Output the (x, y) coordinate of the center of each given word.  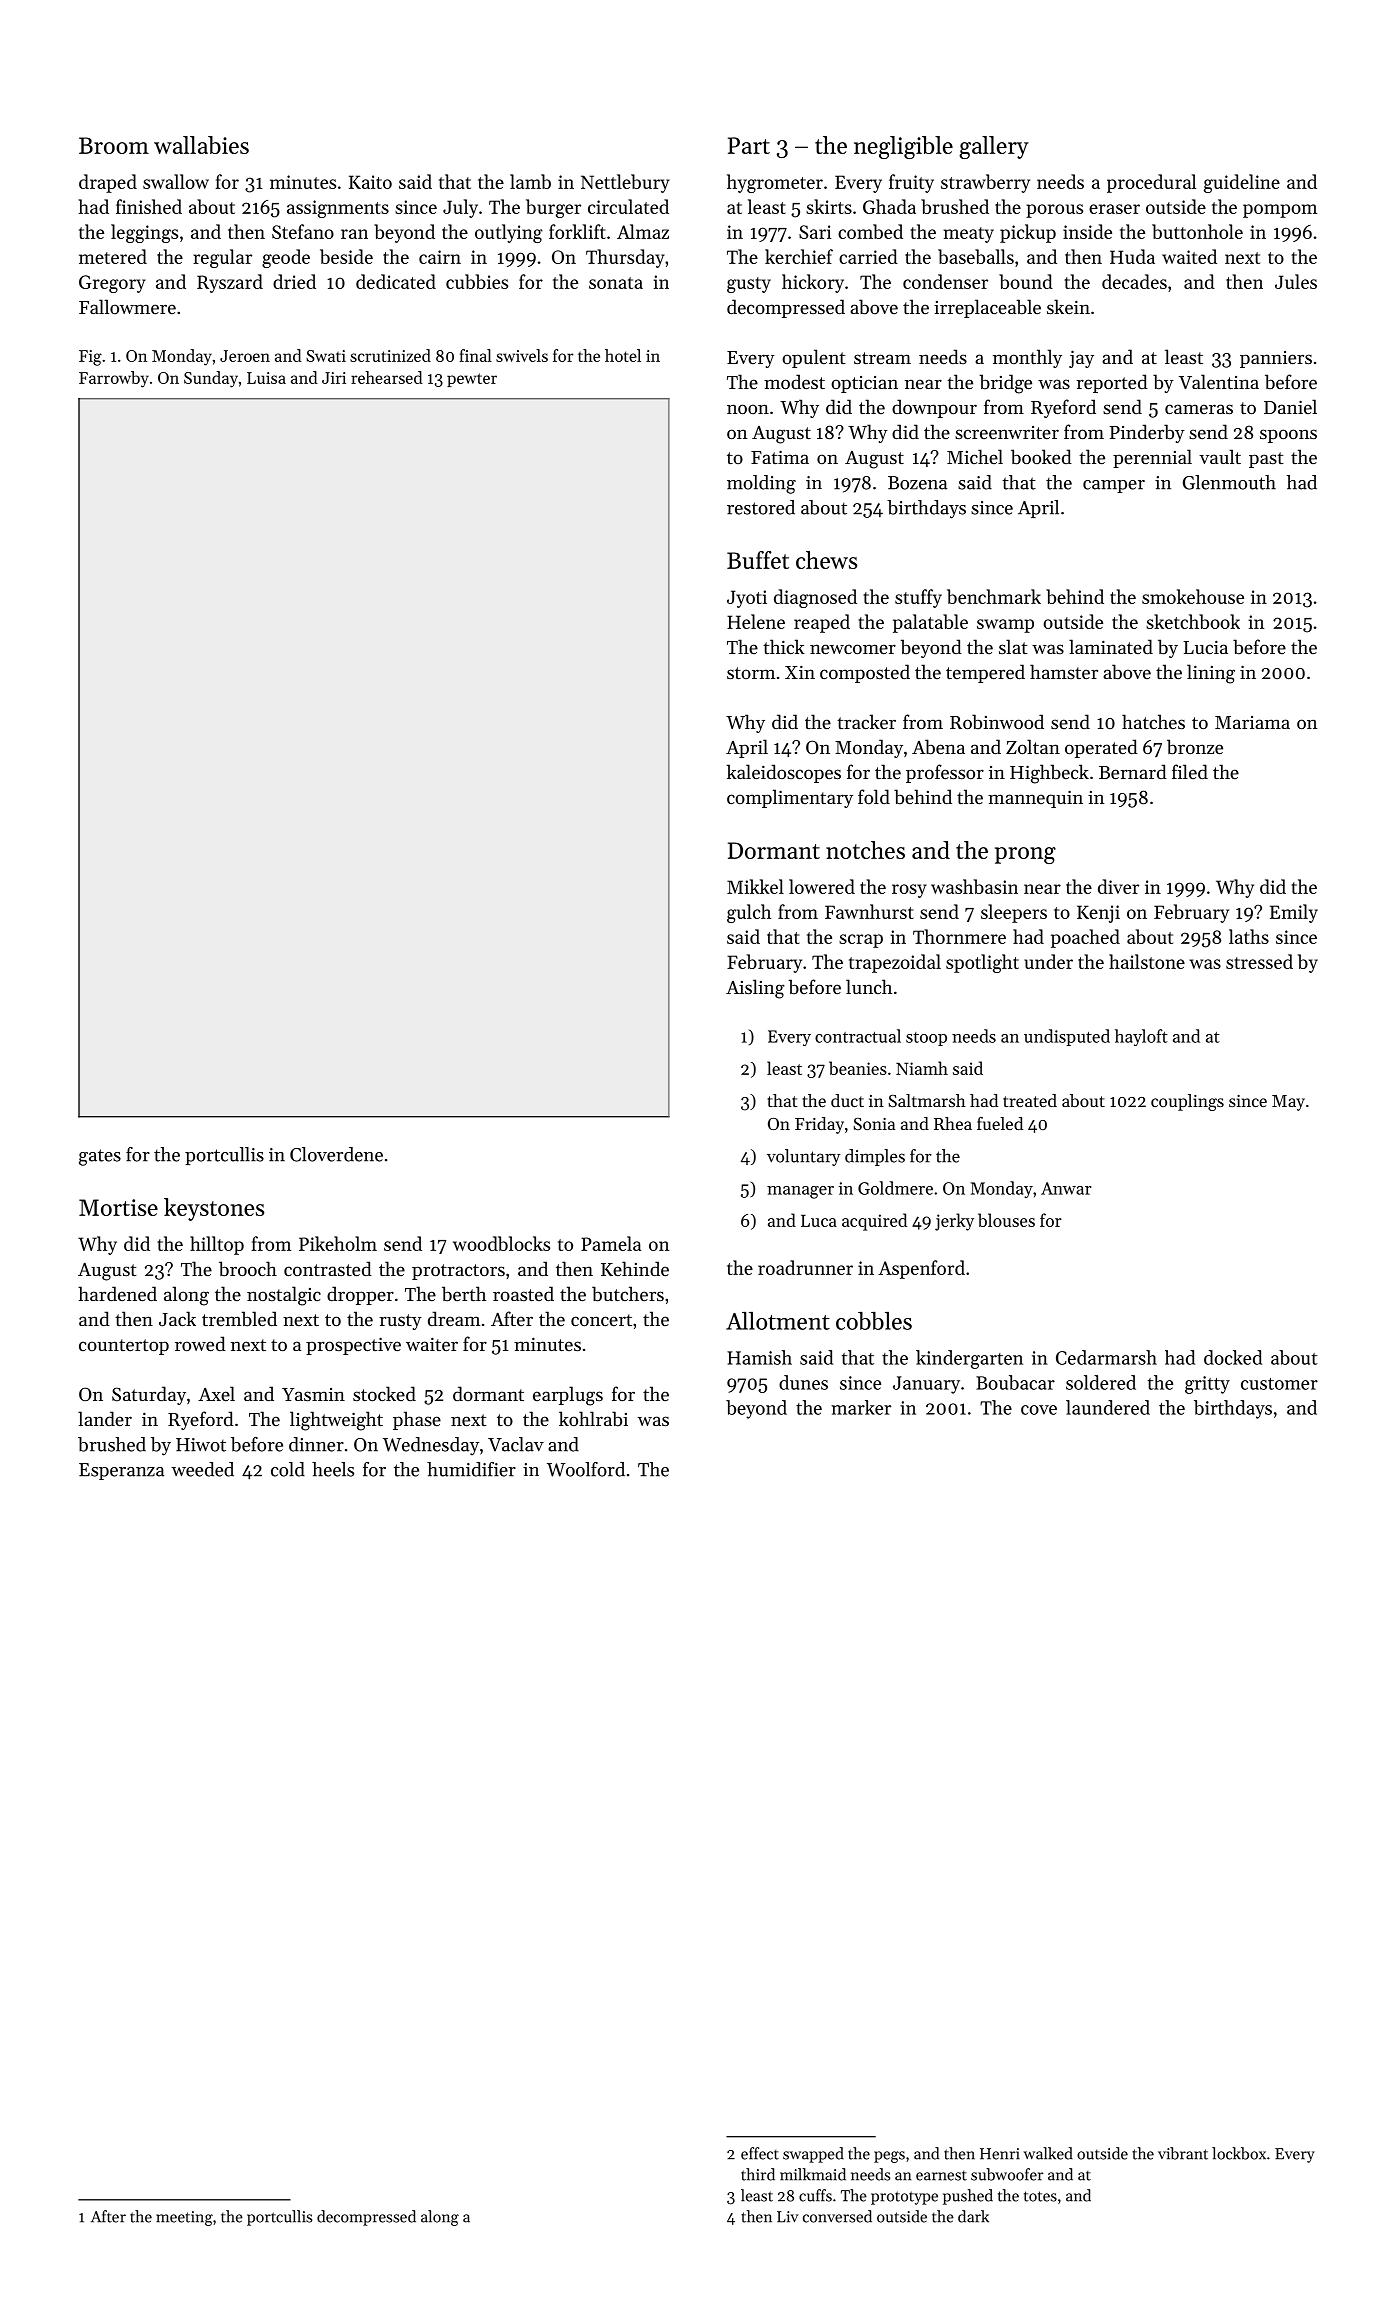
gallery (994, 147)
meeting (184, 2218)
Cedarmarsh (1106, 1357)
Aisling (755, 989)
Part (749, 145)
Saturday (149, 1395)
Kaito (370, 182)
